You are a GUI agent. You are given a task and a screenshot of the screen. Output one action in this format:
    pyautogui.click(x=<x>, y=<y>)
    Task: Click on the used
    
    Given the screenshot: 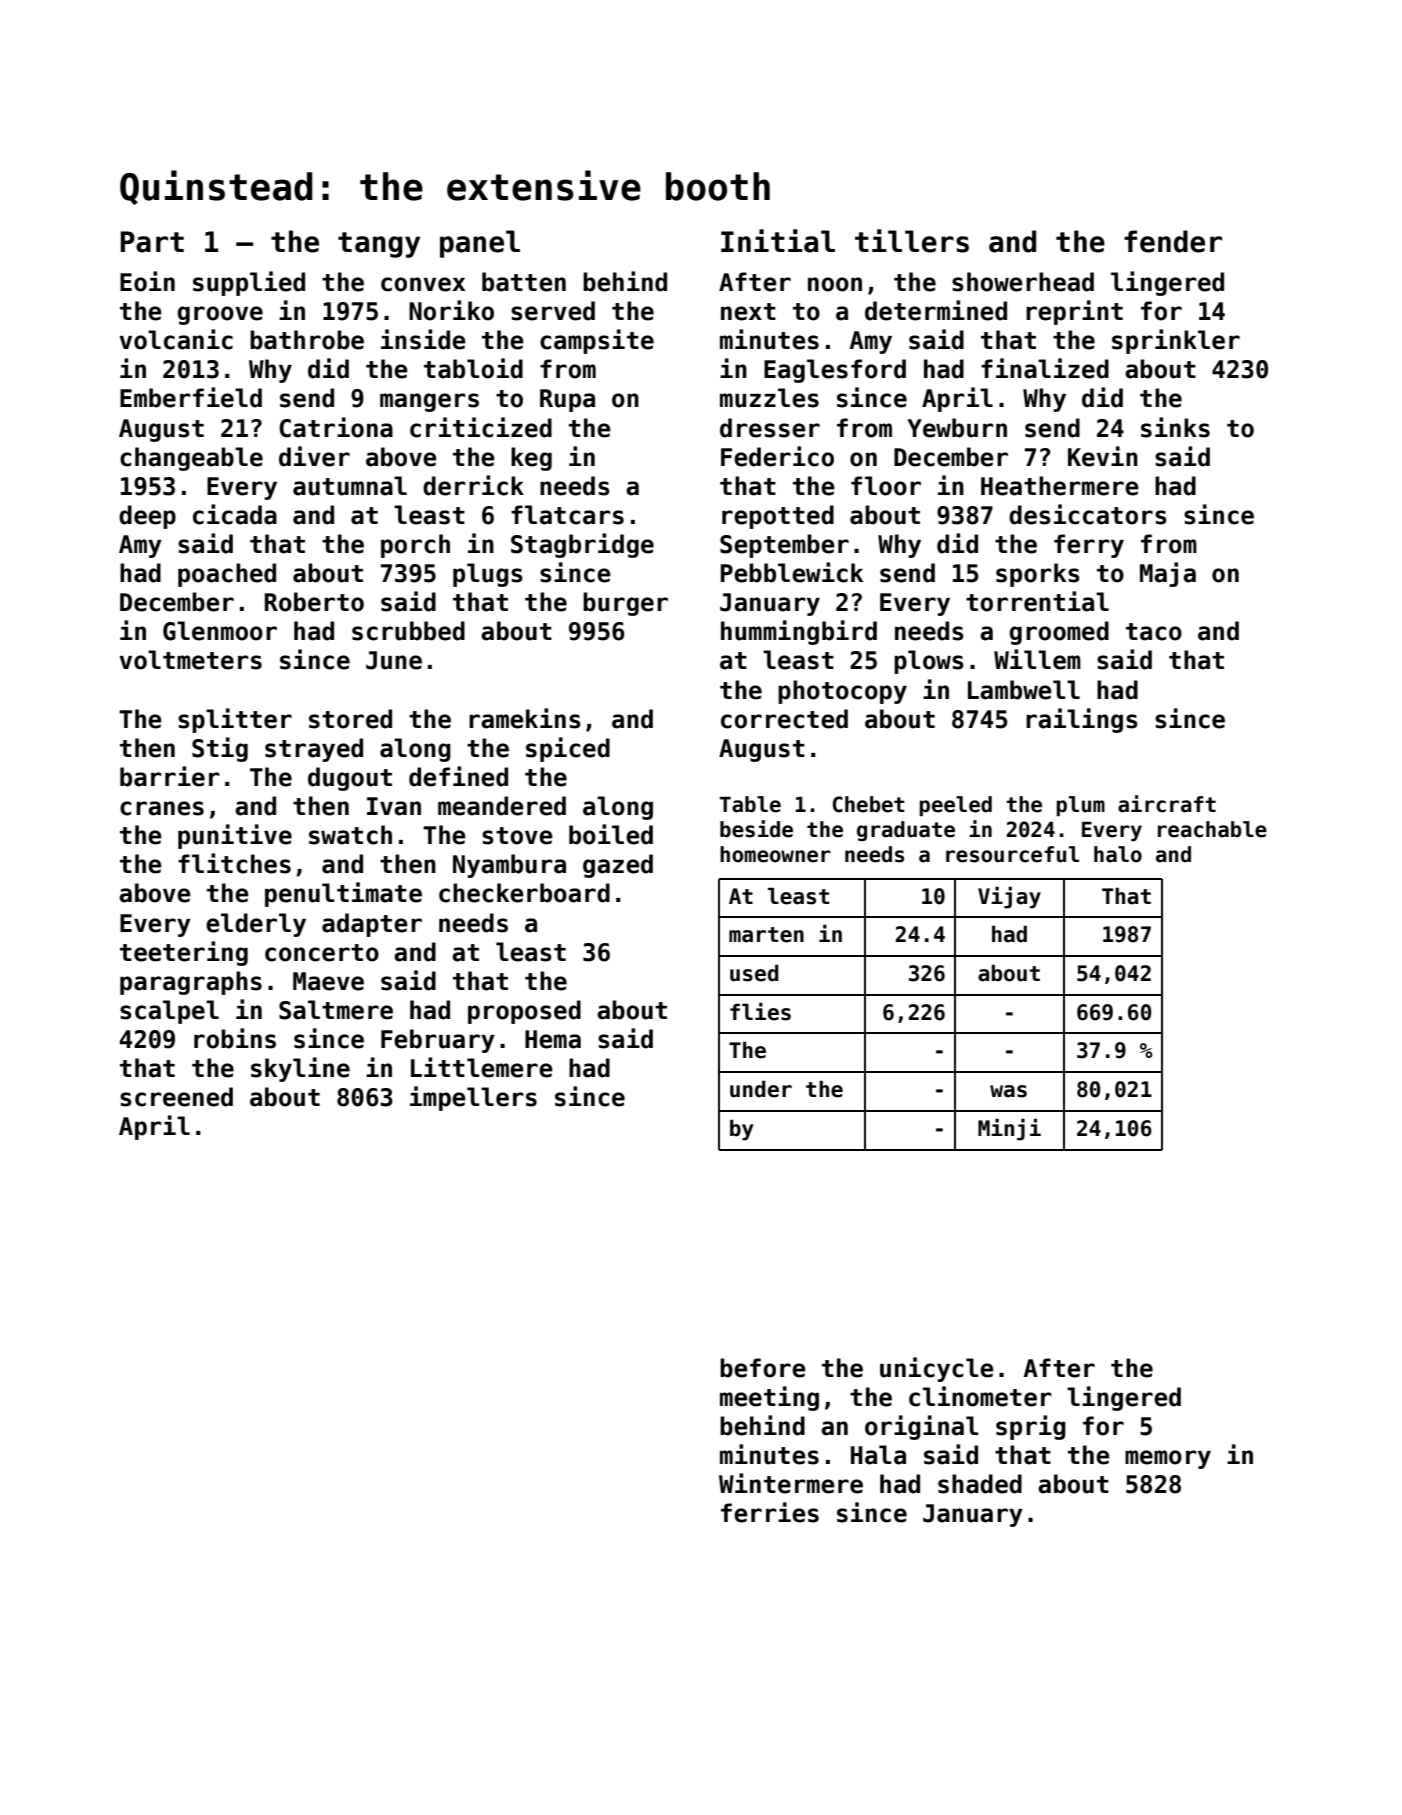 What is the action you would take?
    pyautogui.click(x=754, y=973)
